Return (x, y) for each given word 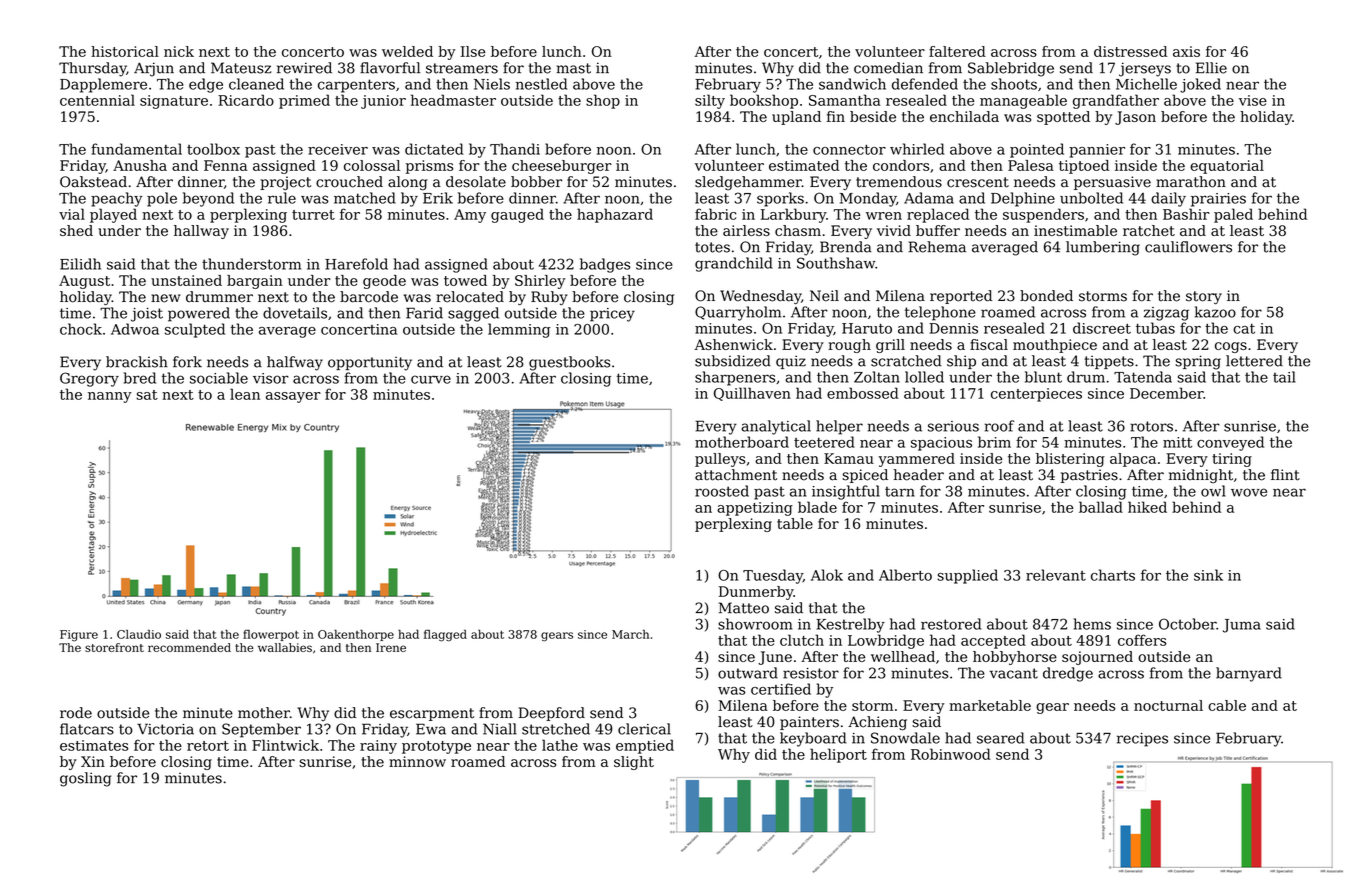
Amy (470, 216)
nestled (541, 84)
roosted (722, 491)
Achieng (877, 723)
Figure (79, 636)
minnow (417, 761)
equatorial (1227, 167)
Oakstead (93, 182)
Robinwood (951, 754)
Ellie (1211, 68)
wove (1249, 492)
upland (796, 118)
